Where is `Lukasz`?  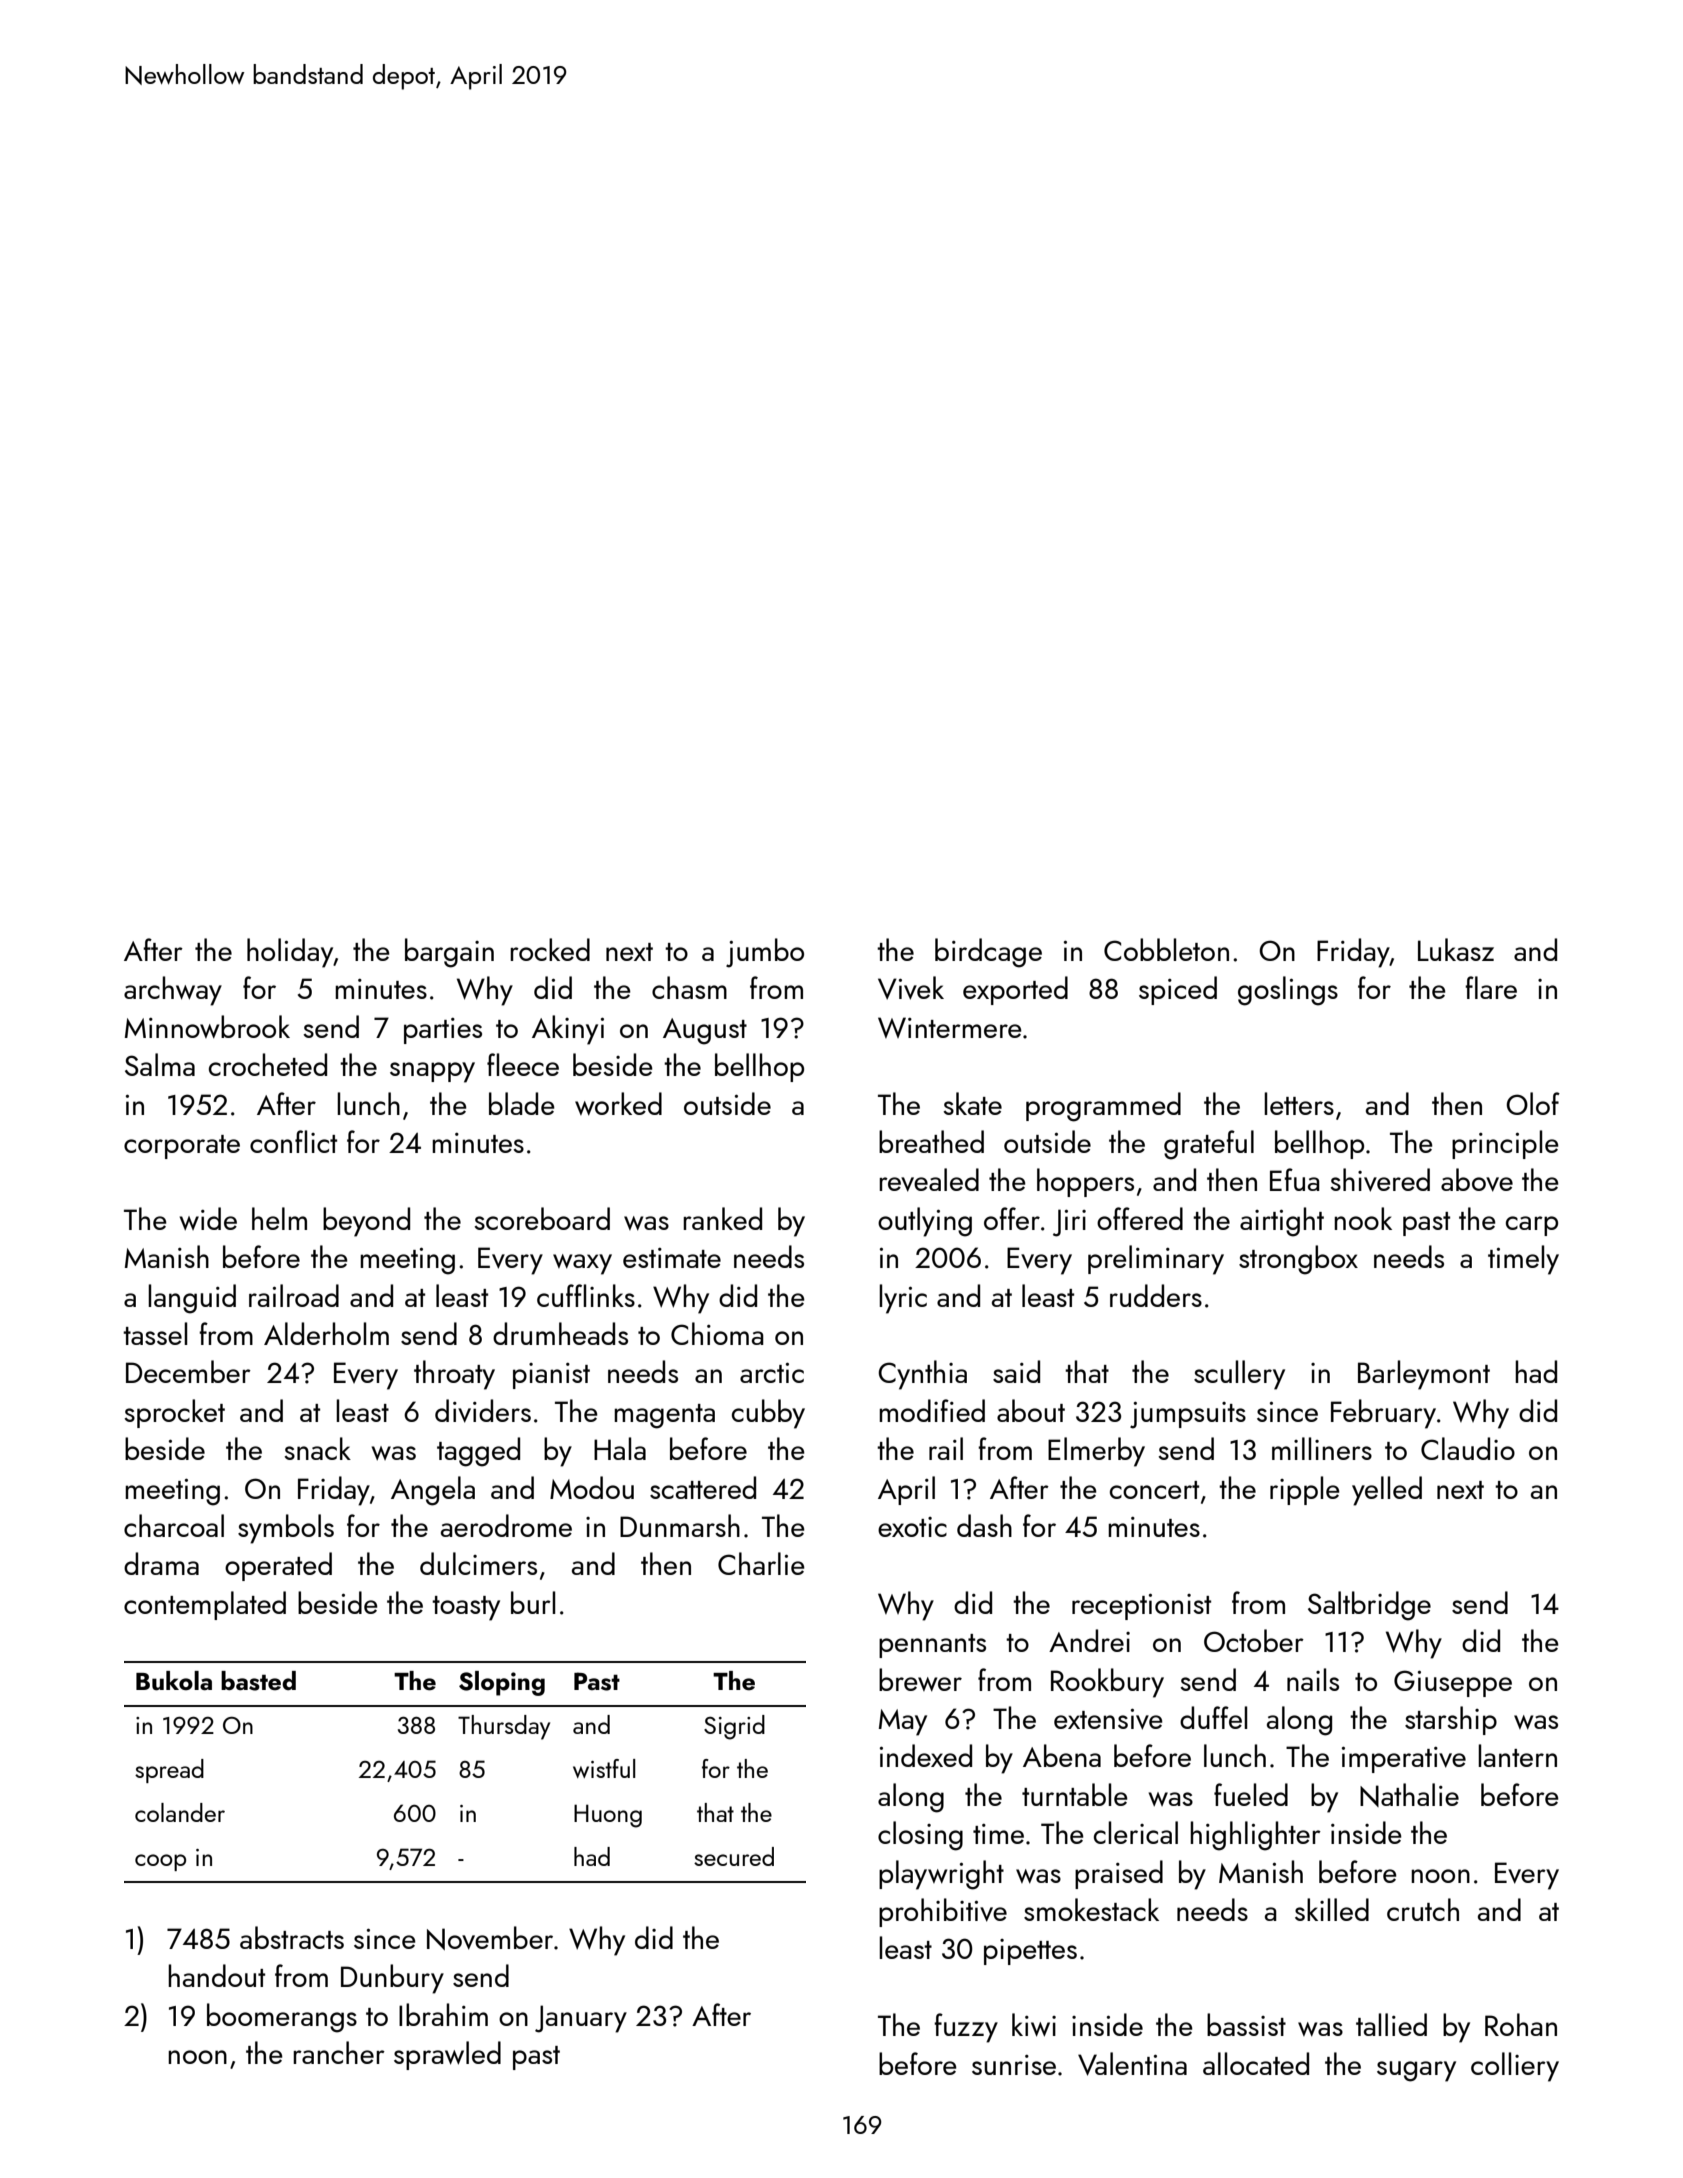 Lukasz is located at coordinates (1456, 949).
